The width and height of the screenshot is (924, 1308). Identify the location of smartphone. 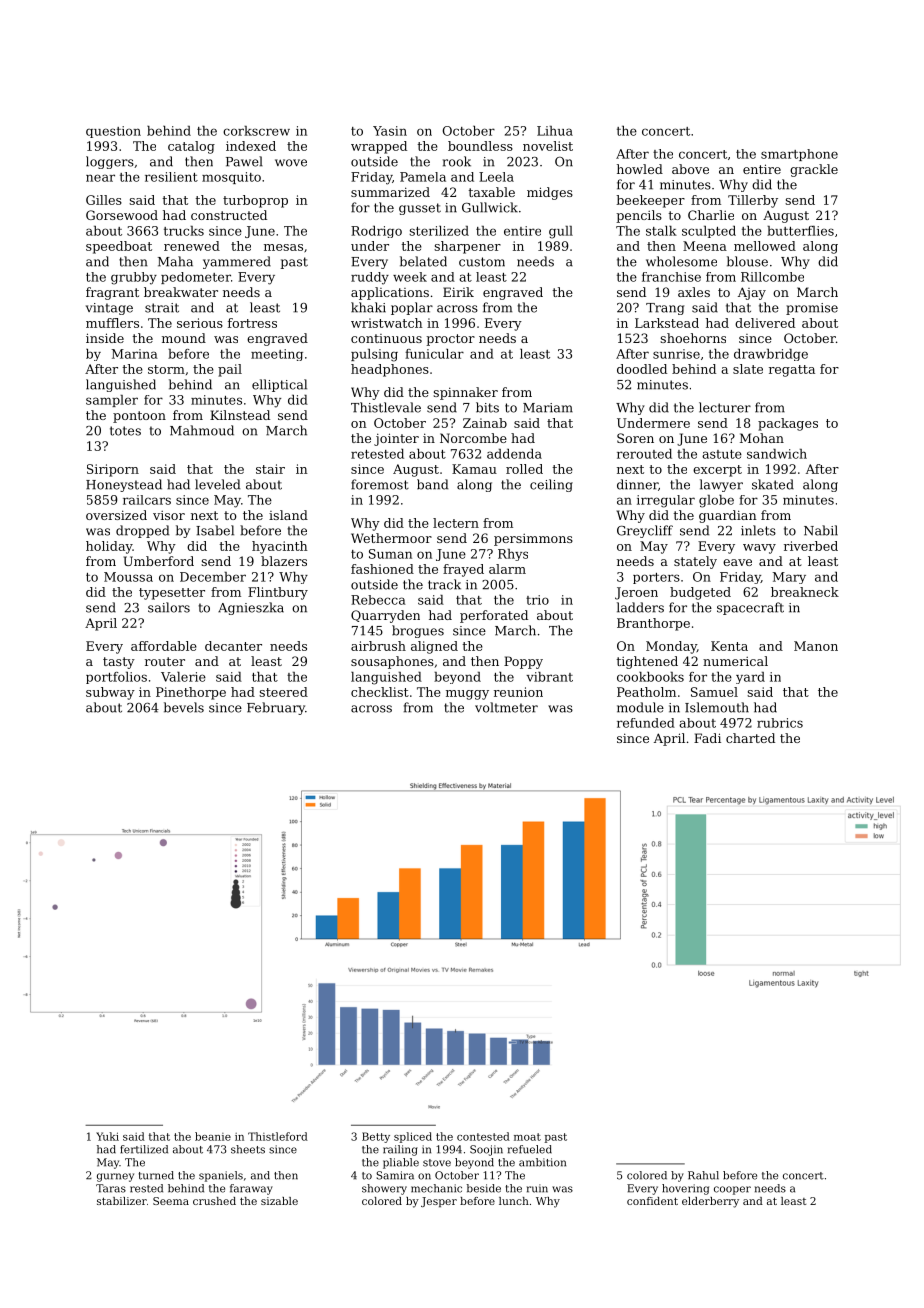
(799, 155).
